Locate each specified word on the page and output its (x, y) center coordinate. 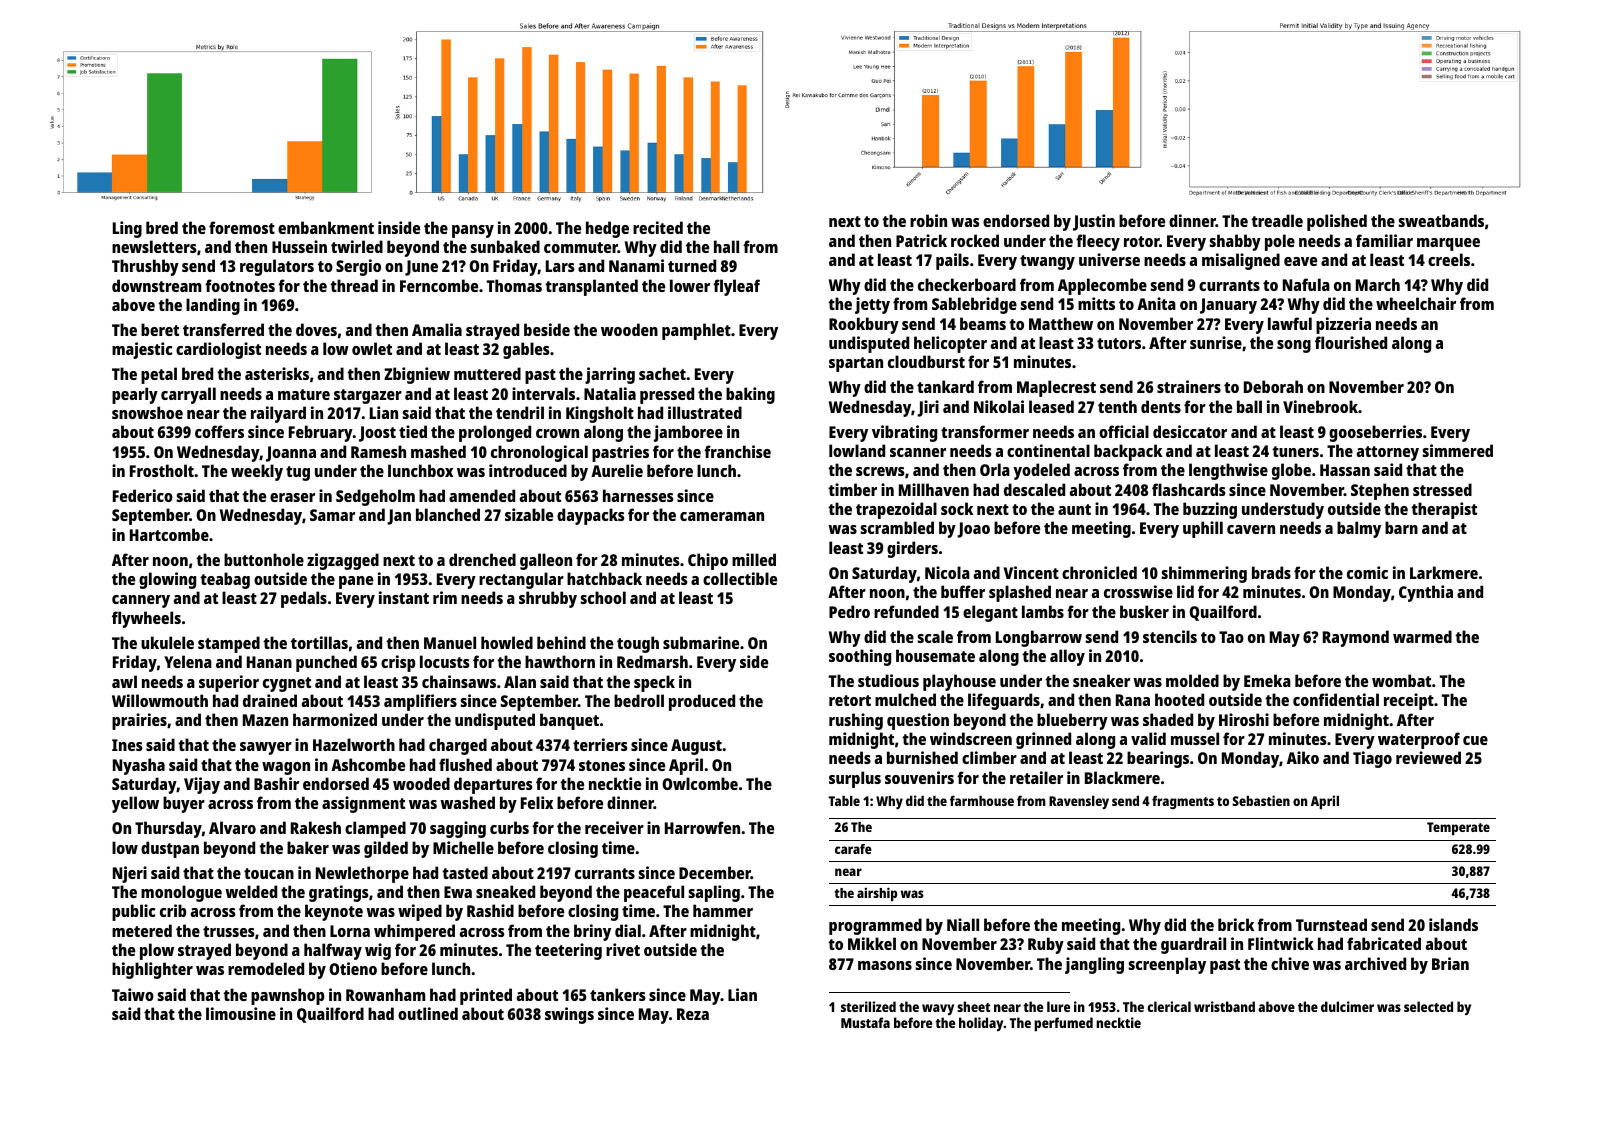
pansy (473, 231)
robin (928, 220)
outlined (428, 1013)
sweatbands (1441, 220)
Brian (1450, 963)
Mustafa (865, 1022)
